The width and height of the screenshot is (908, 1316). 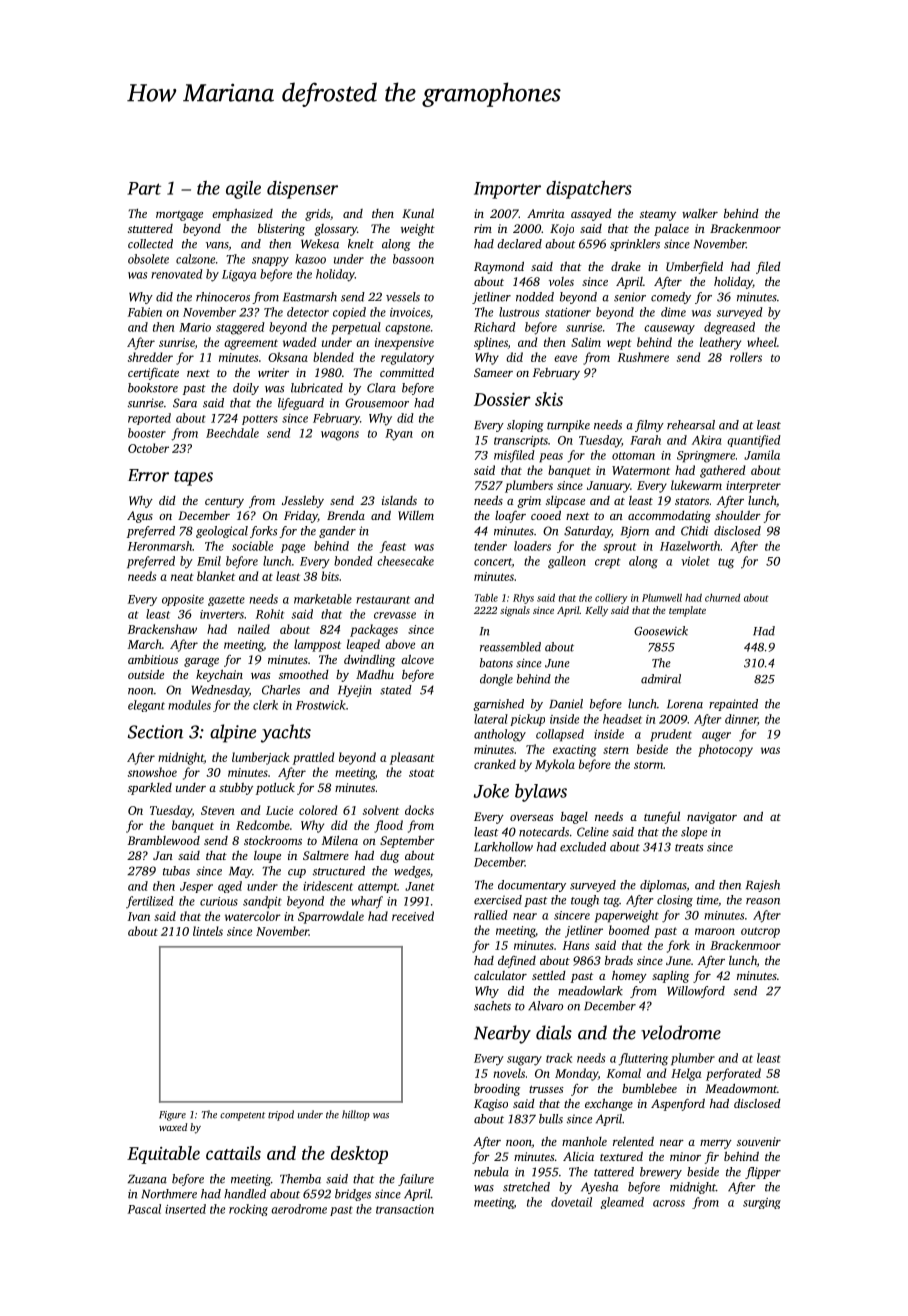 What do you see at coordinates (669, 517) in the screenshot?
I see `accommodating` at bounding box center [669, 517].
